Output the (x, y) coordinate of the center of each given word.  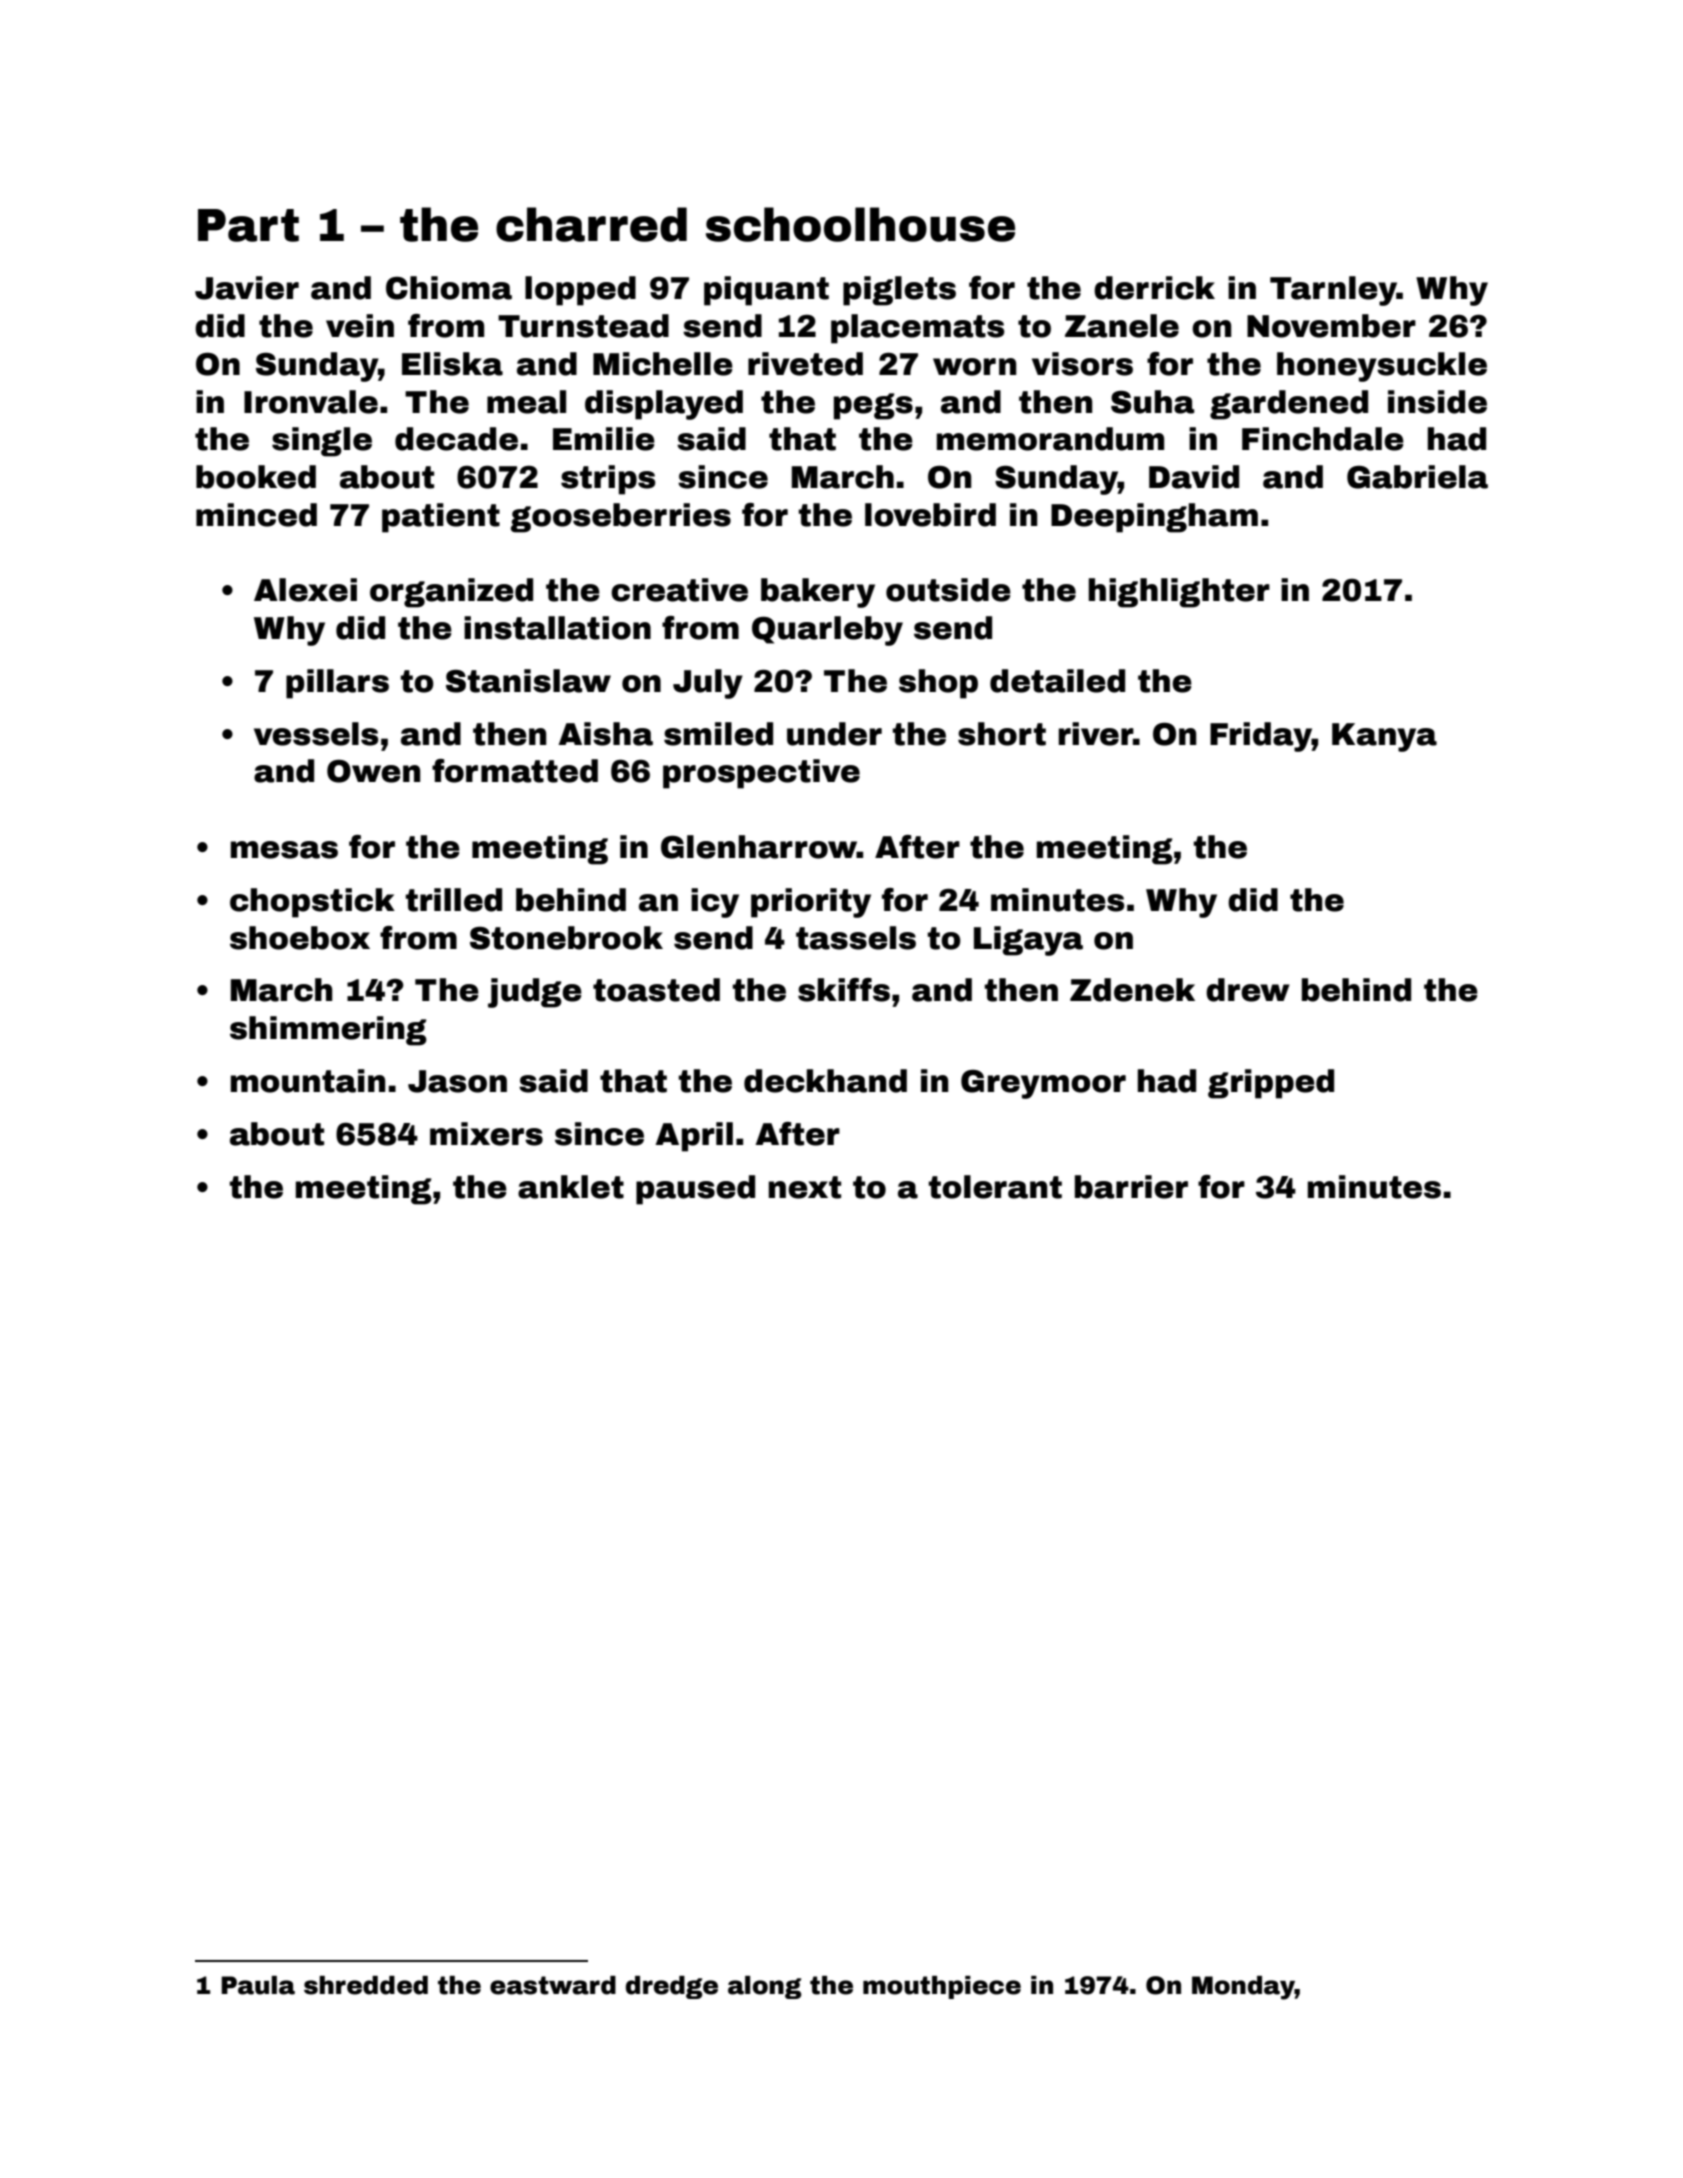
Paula (258, 1985)
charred (591, 224)
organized (451, 593)
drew (1248, 990)
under (834, 734)
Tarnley (1333, 291)
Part (248, 225)
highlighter (1179, 593)
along (765, 1987)
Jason (457, 1081)
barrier (1131, 1187)
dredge (672, 1987)
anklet (571, 1187)
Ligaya (1028, 941)
